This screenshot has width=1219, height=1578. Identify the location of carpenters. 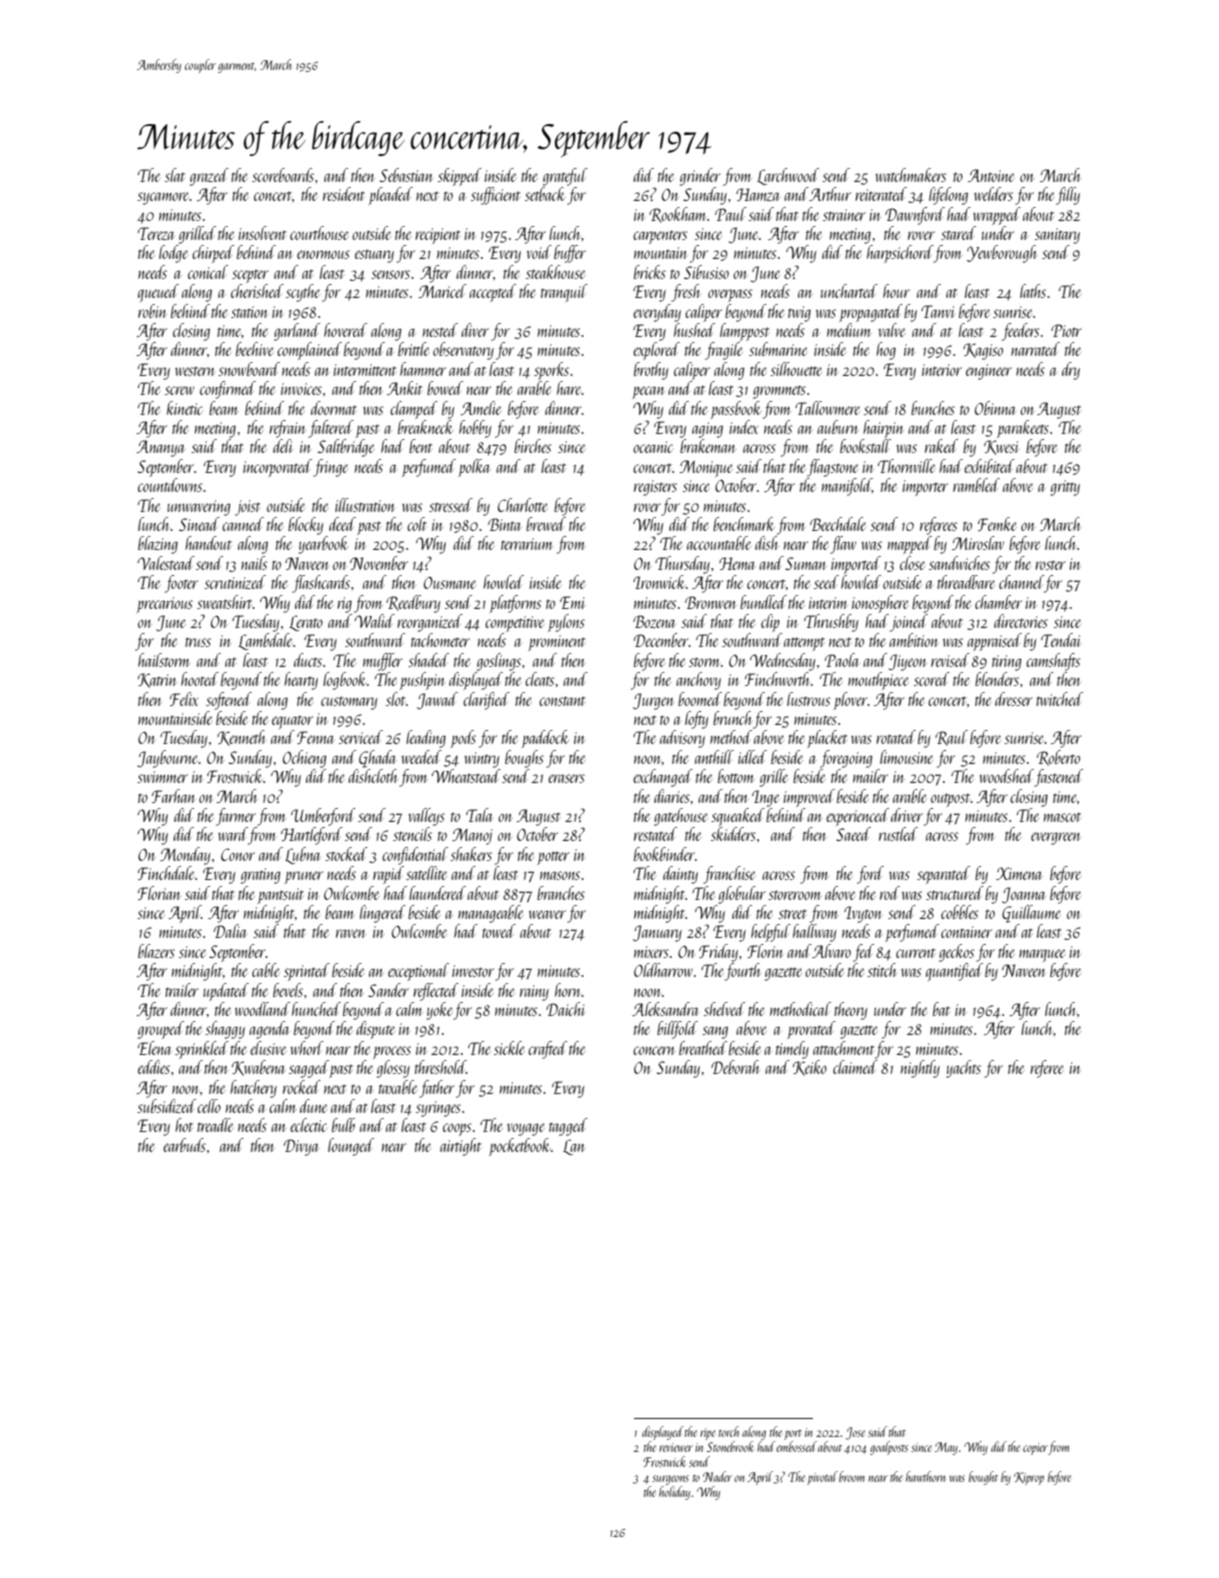
(660, 237).
